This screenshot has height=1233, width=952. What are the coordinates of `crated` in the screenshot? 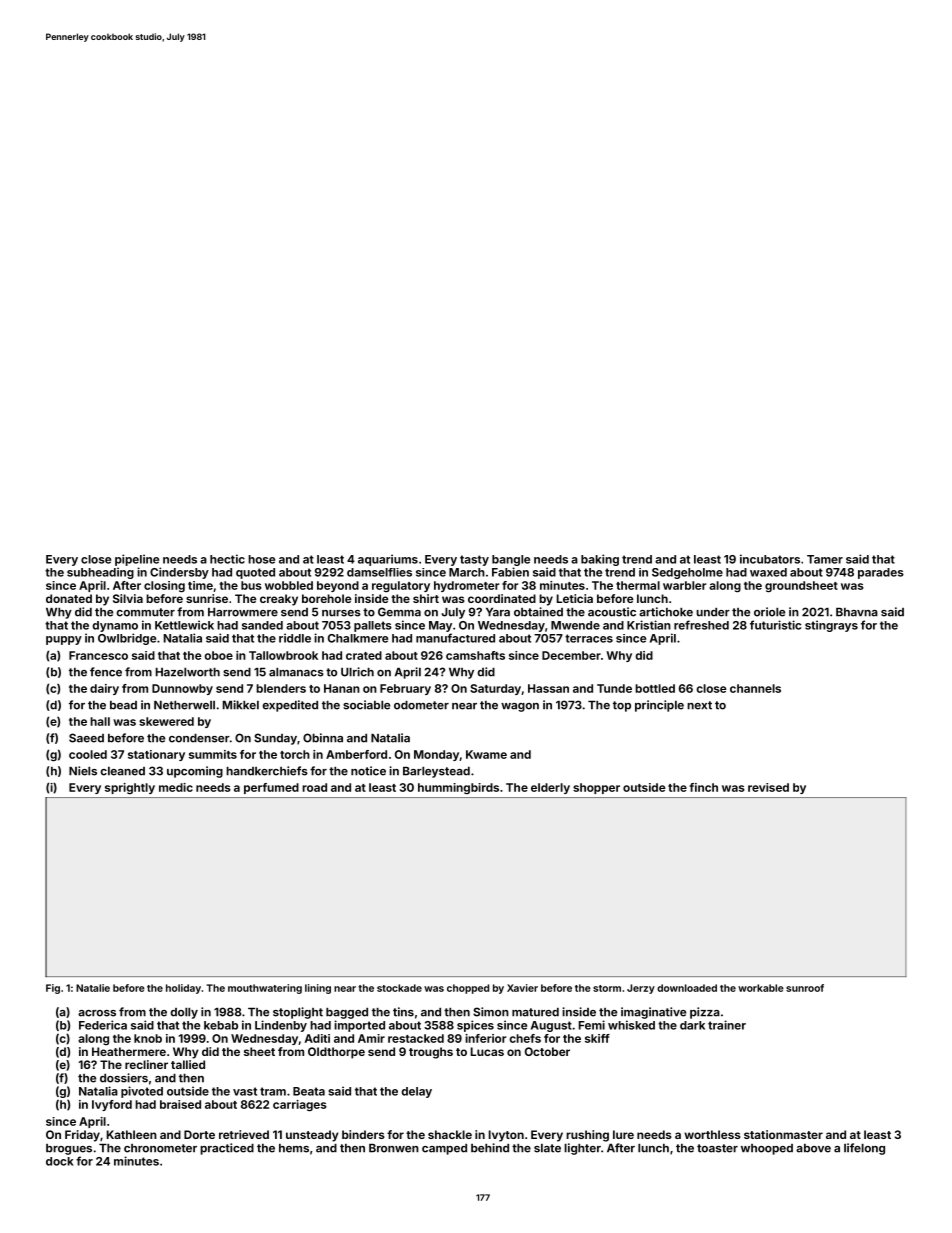 It's located at (364, 655).
